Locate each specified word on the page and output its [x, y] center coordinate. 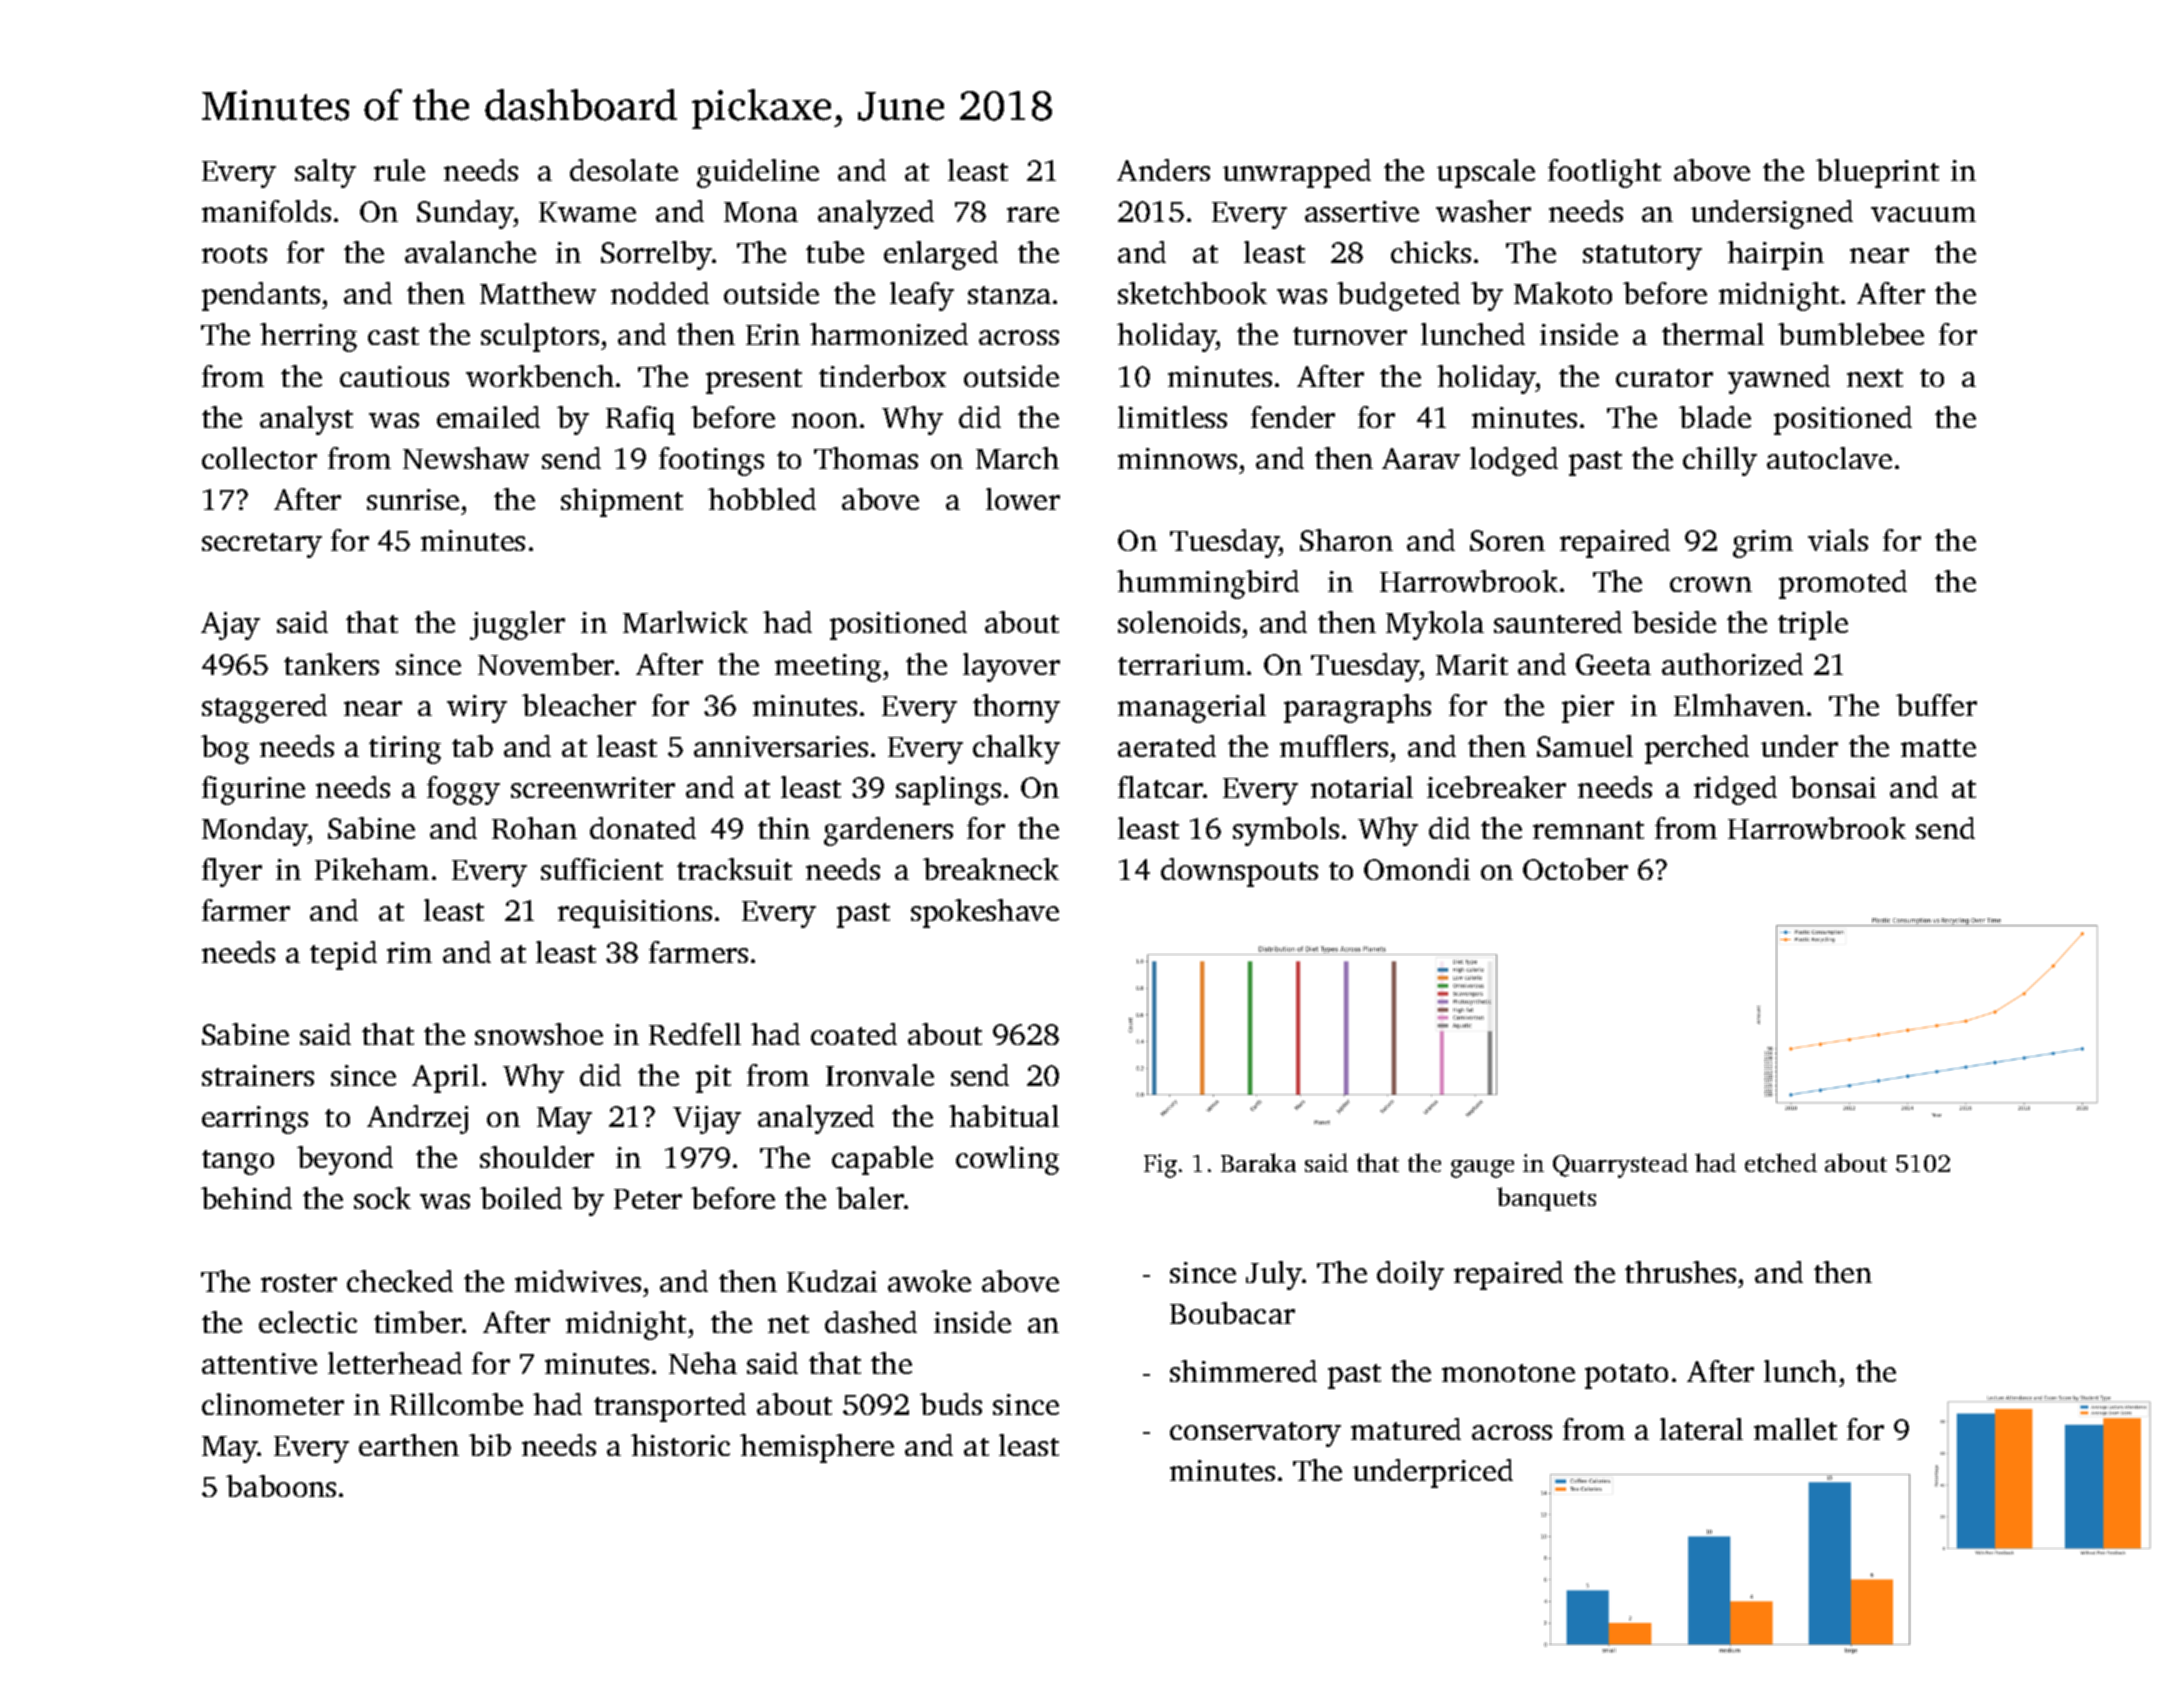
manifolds [266, 211]
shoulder [537, 1157]
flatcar [1161, 787]
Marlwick [685, 622]
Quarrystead [1620, 1165]
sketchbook [1192, 293]
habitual [1004, 1116]
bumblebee [1851, 334]
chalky [1016, 749]
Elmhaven [1739, 705]
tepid [343, 955]
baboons [281, 1486]
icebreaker [1496, 787]
